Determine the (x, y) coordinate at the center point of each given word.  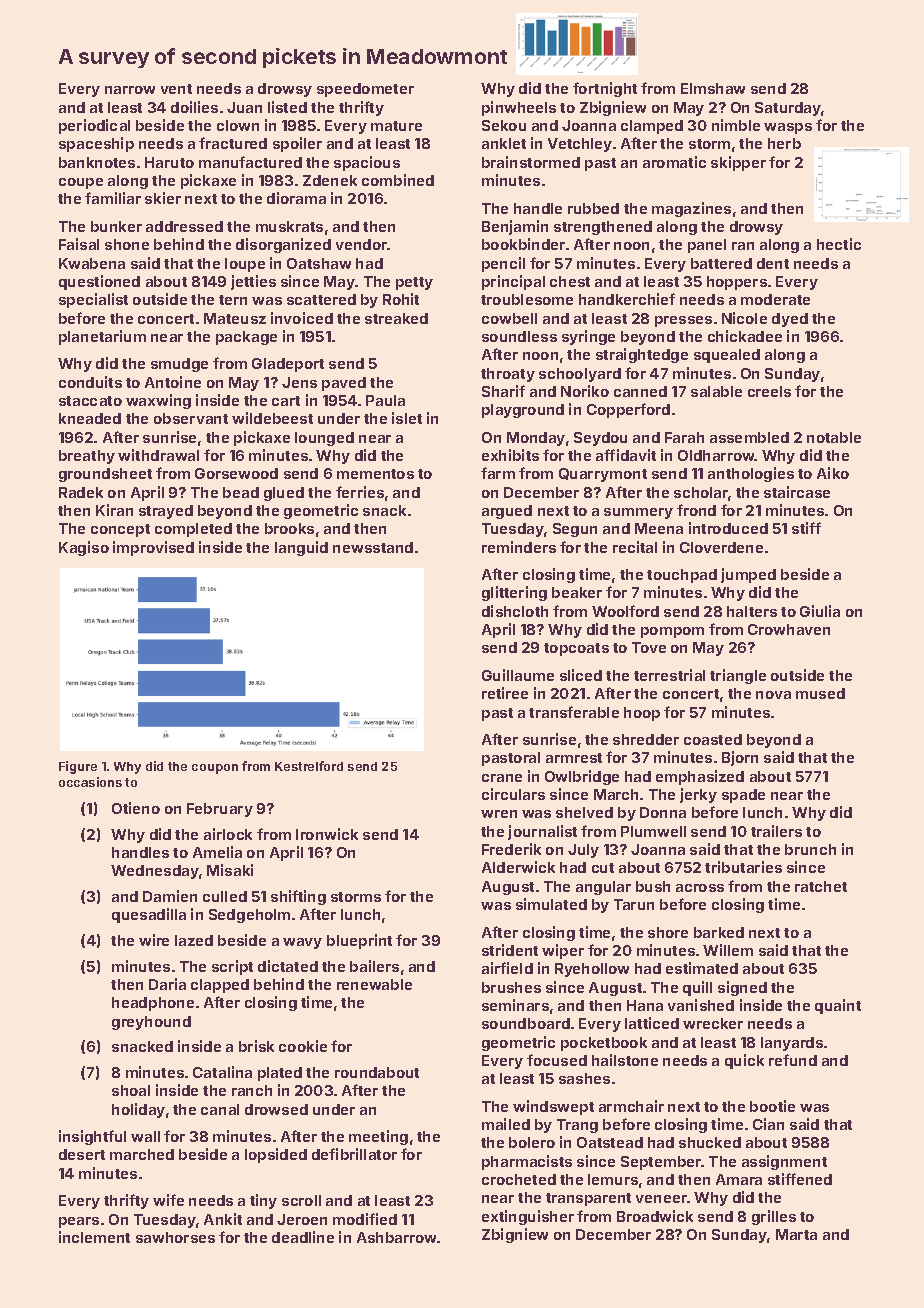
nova (773, 695)
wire (154, 940)
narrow (130, 90)
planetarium (102, 337)
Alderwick (518, 867)
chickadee (745, 336)
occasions (90, 782)
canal (220, 1109)
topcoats (576, 649)
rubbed (593, 208)
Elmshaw (713, 88)
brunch (810, 849)
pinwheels (519, 108)
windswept (553, 1107)
